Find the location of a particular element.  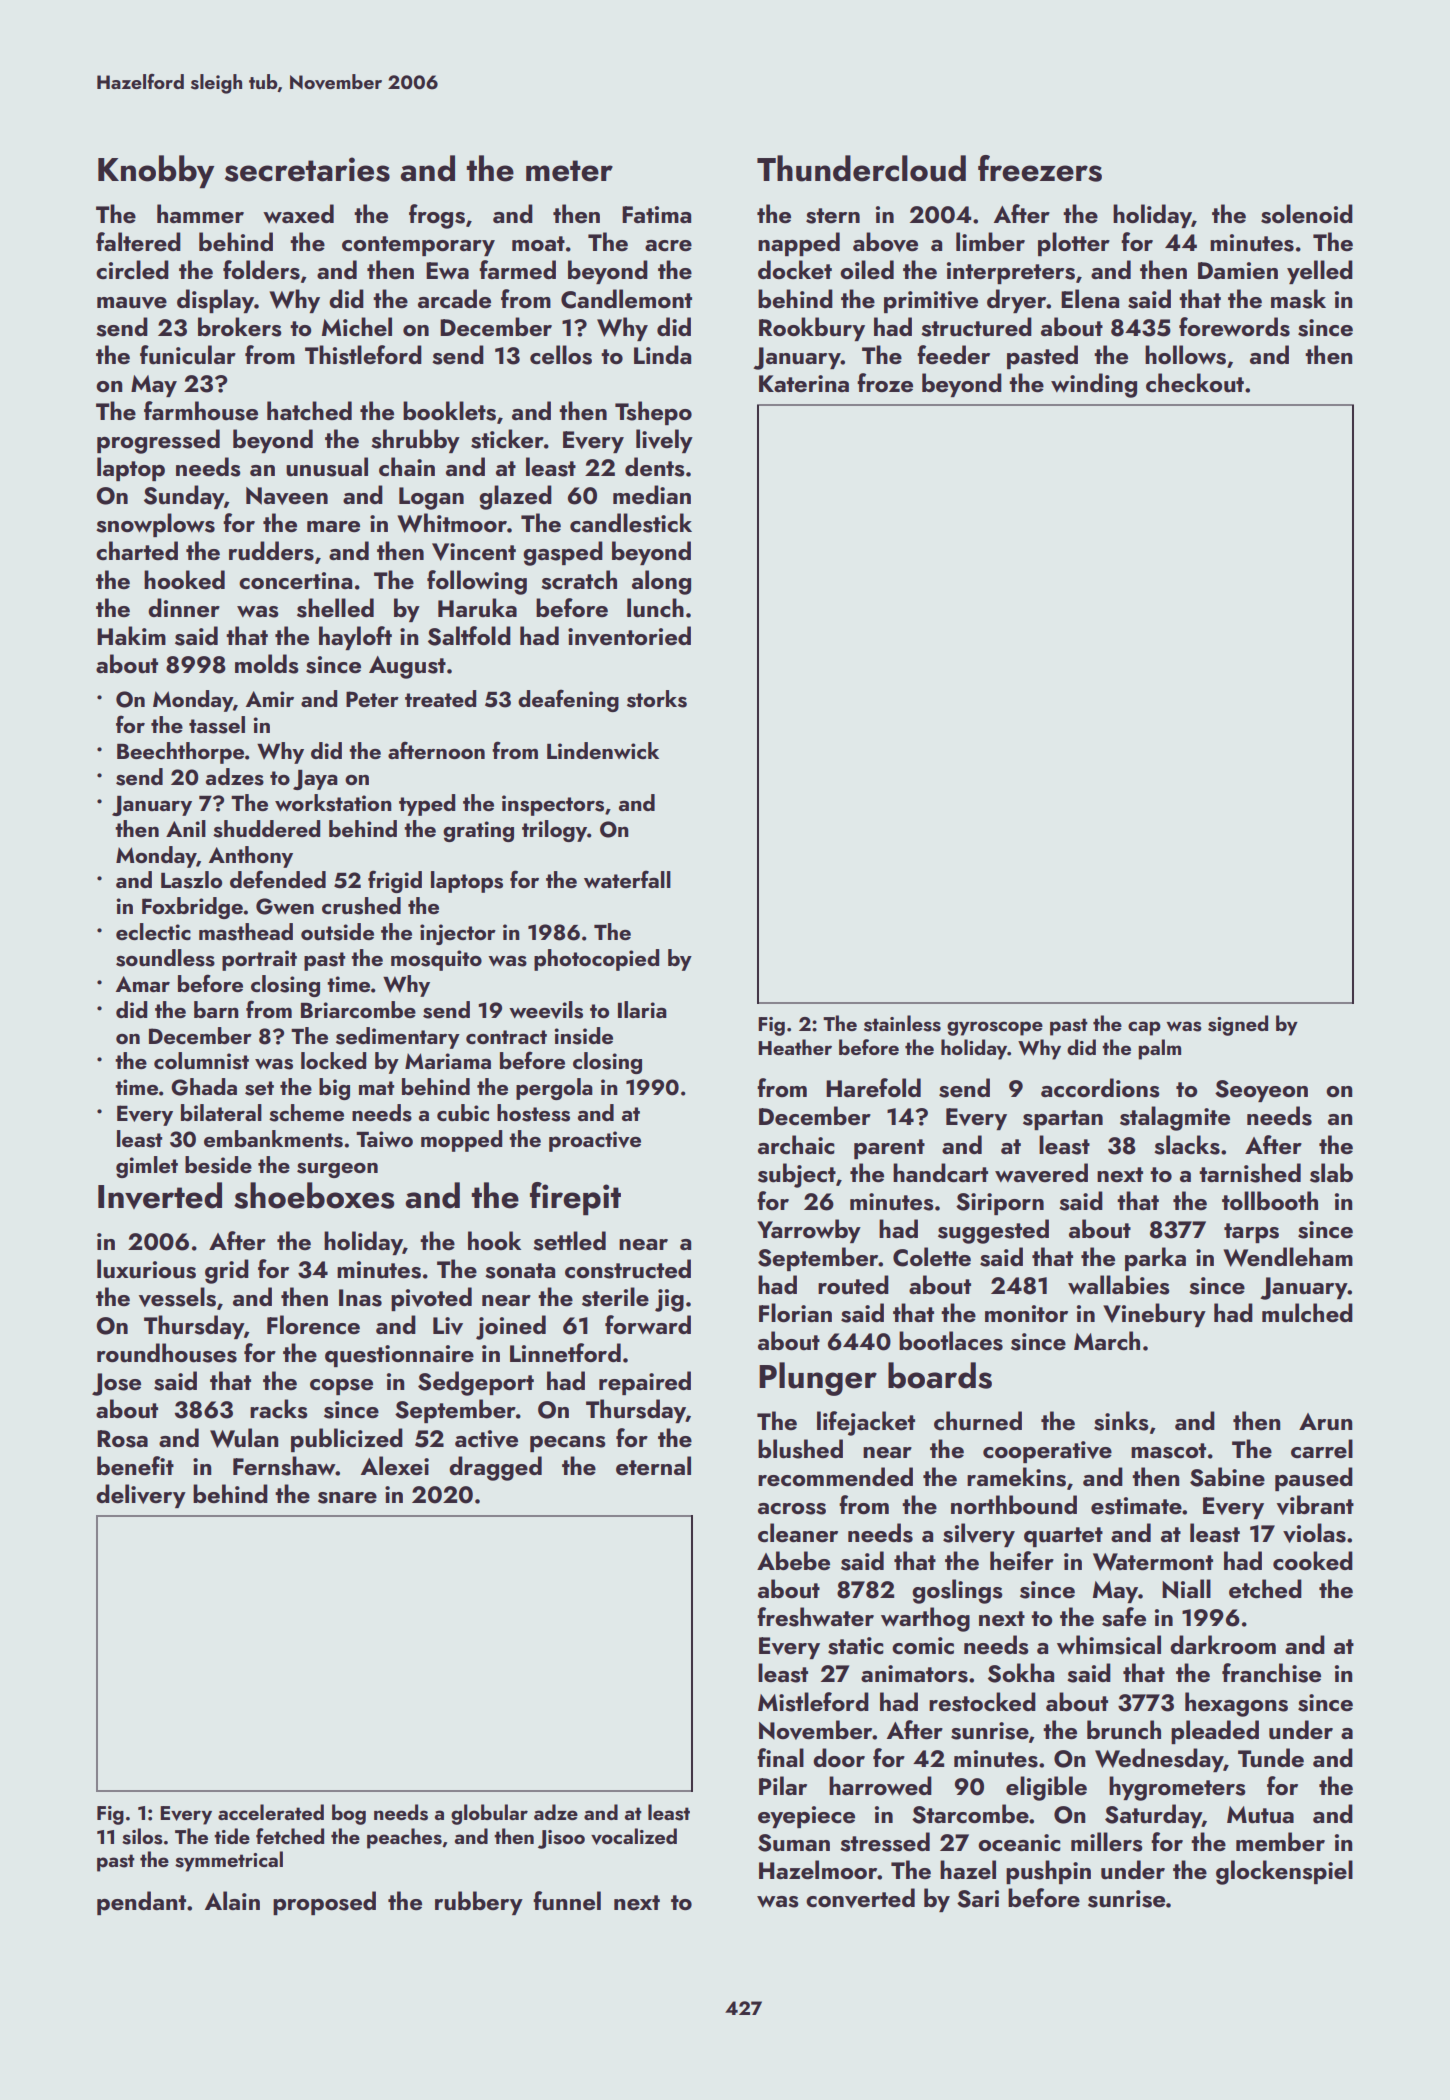

Arun is located at coordinates (1325, 1422).
